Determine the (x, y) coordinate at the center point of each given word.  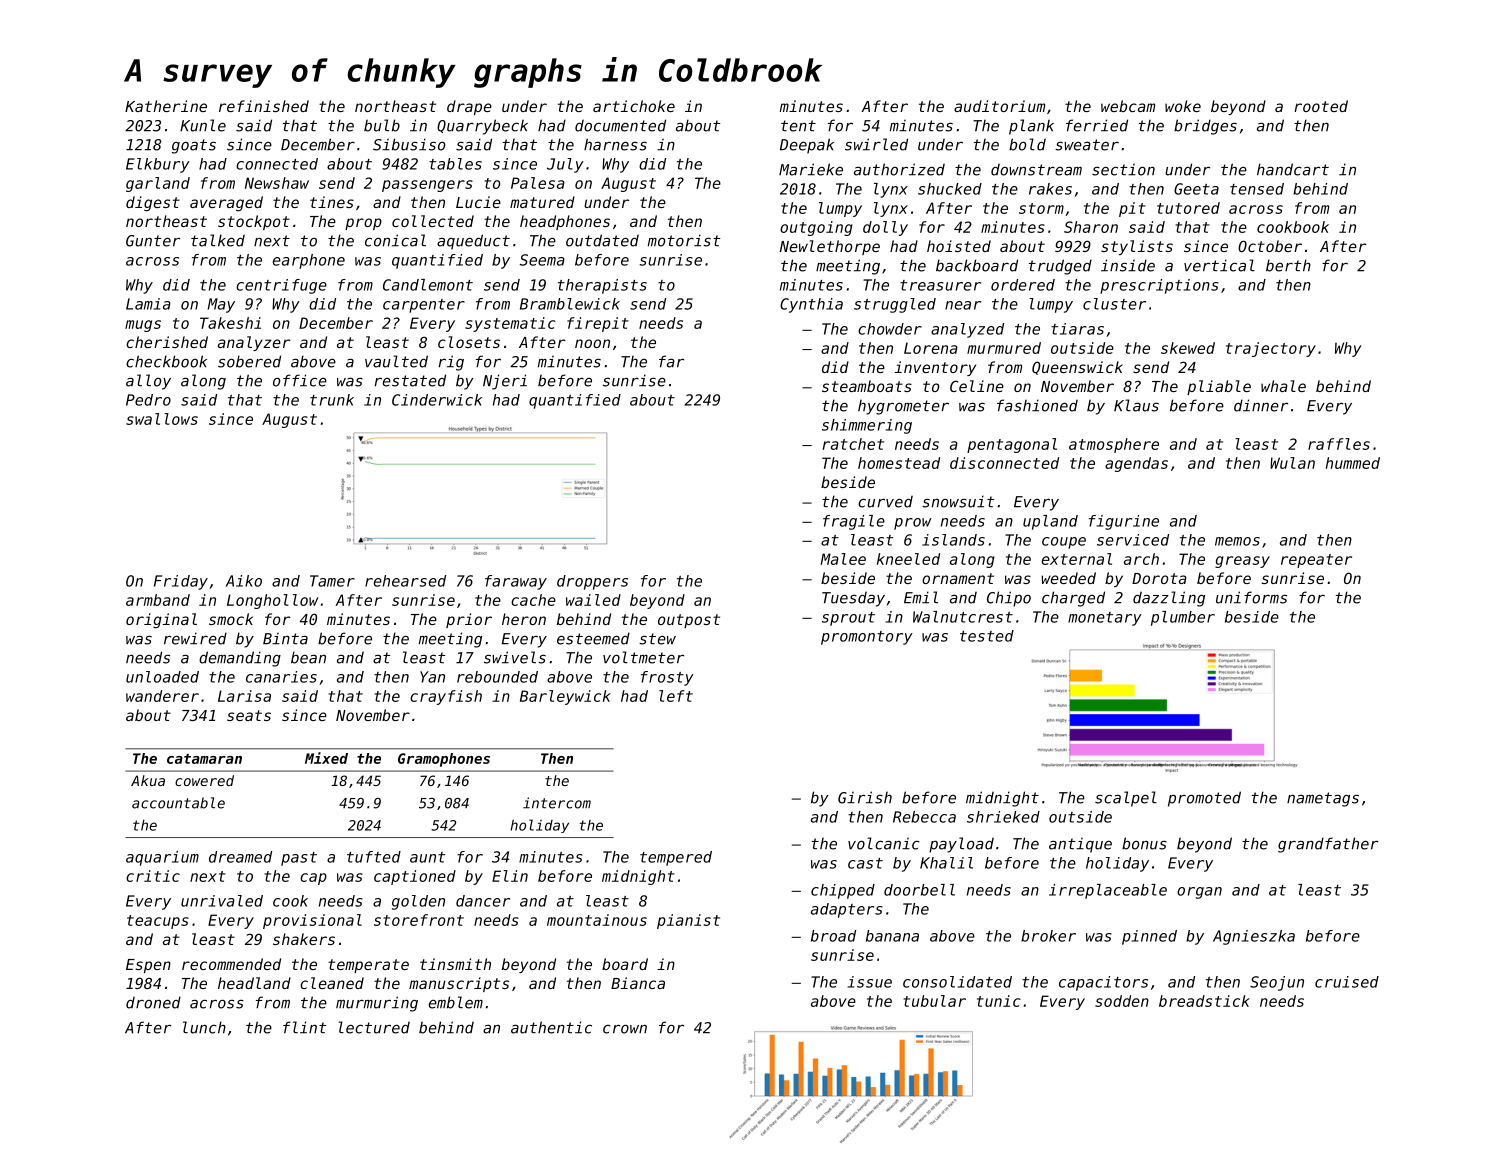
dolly (885, 228)
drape (469, 107)
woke (1183, 106)
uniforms (1251, 597)
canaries (281, 677)
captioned (415, 877)
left (676, 696)
